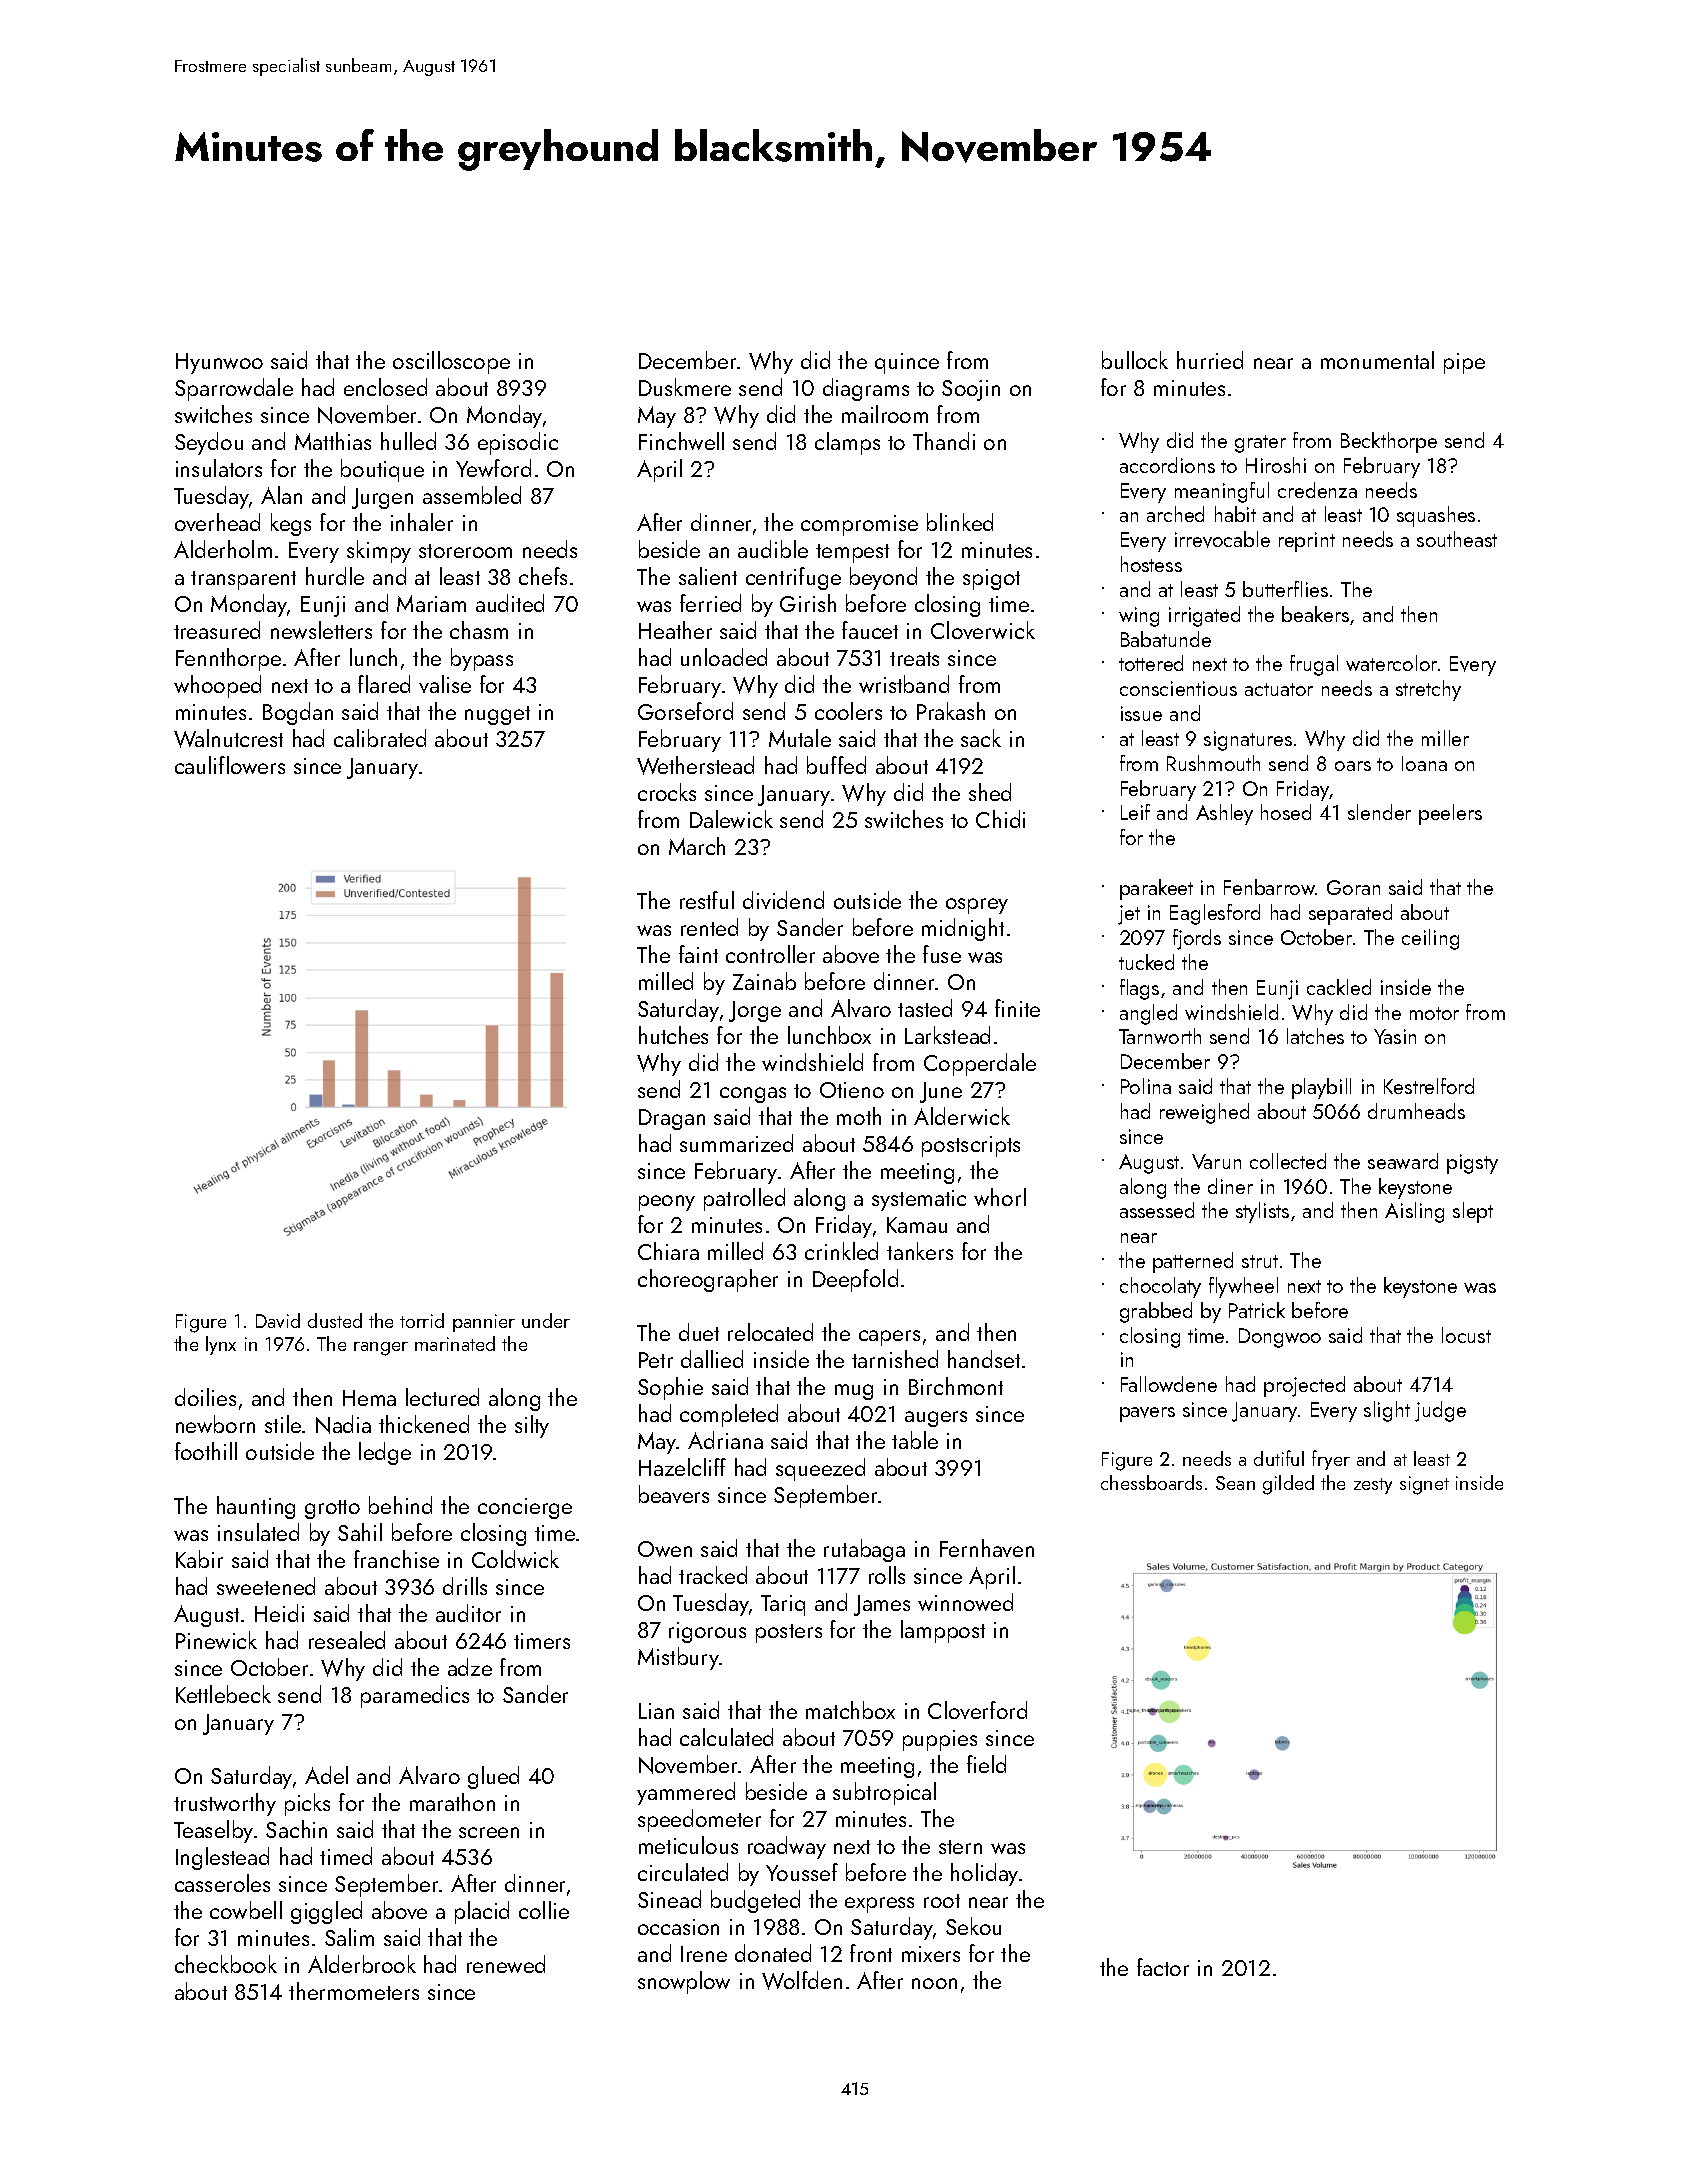 The image size is (1683, 2178). I want to click on renewed, so click(506, 1964).
